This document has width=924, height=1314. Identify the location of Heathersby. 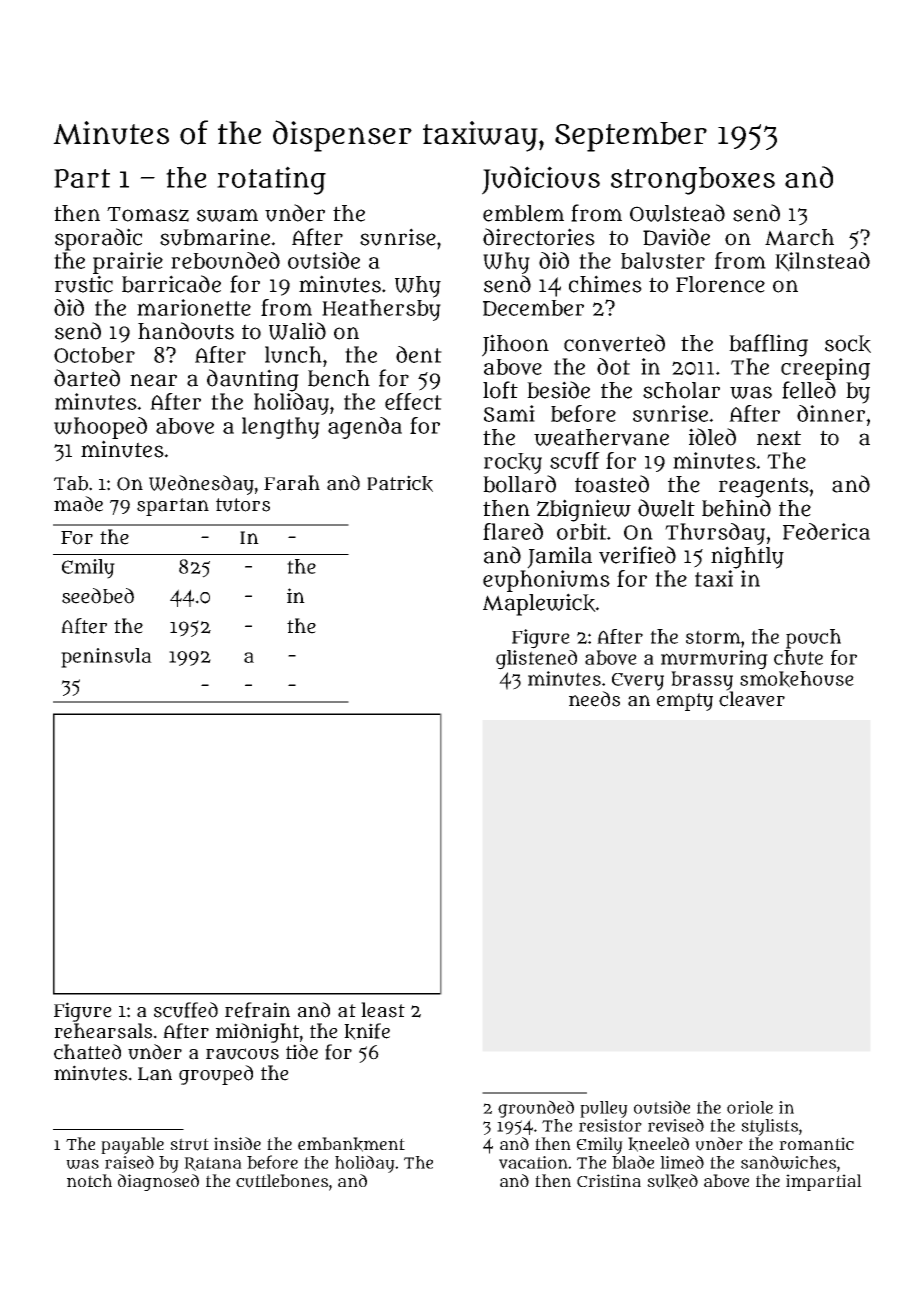
(381, 310).
